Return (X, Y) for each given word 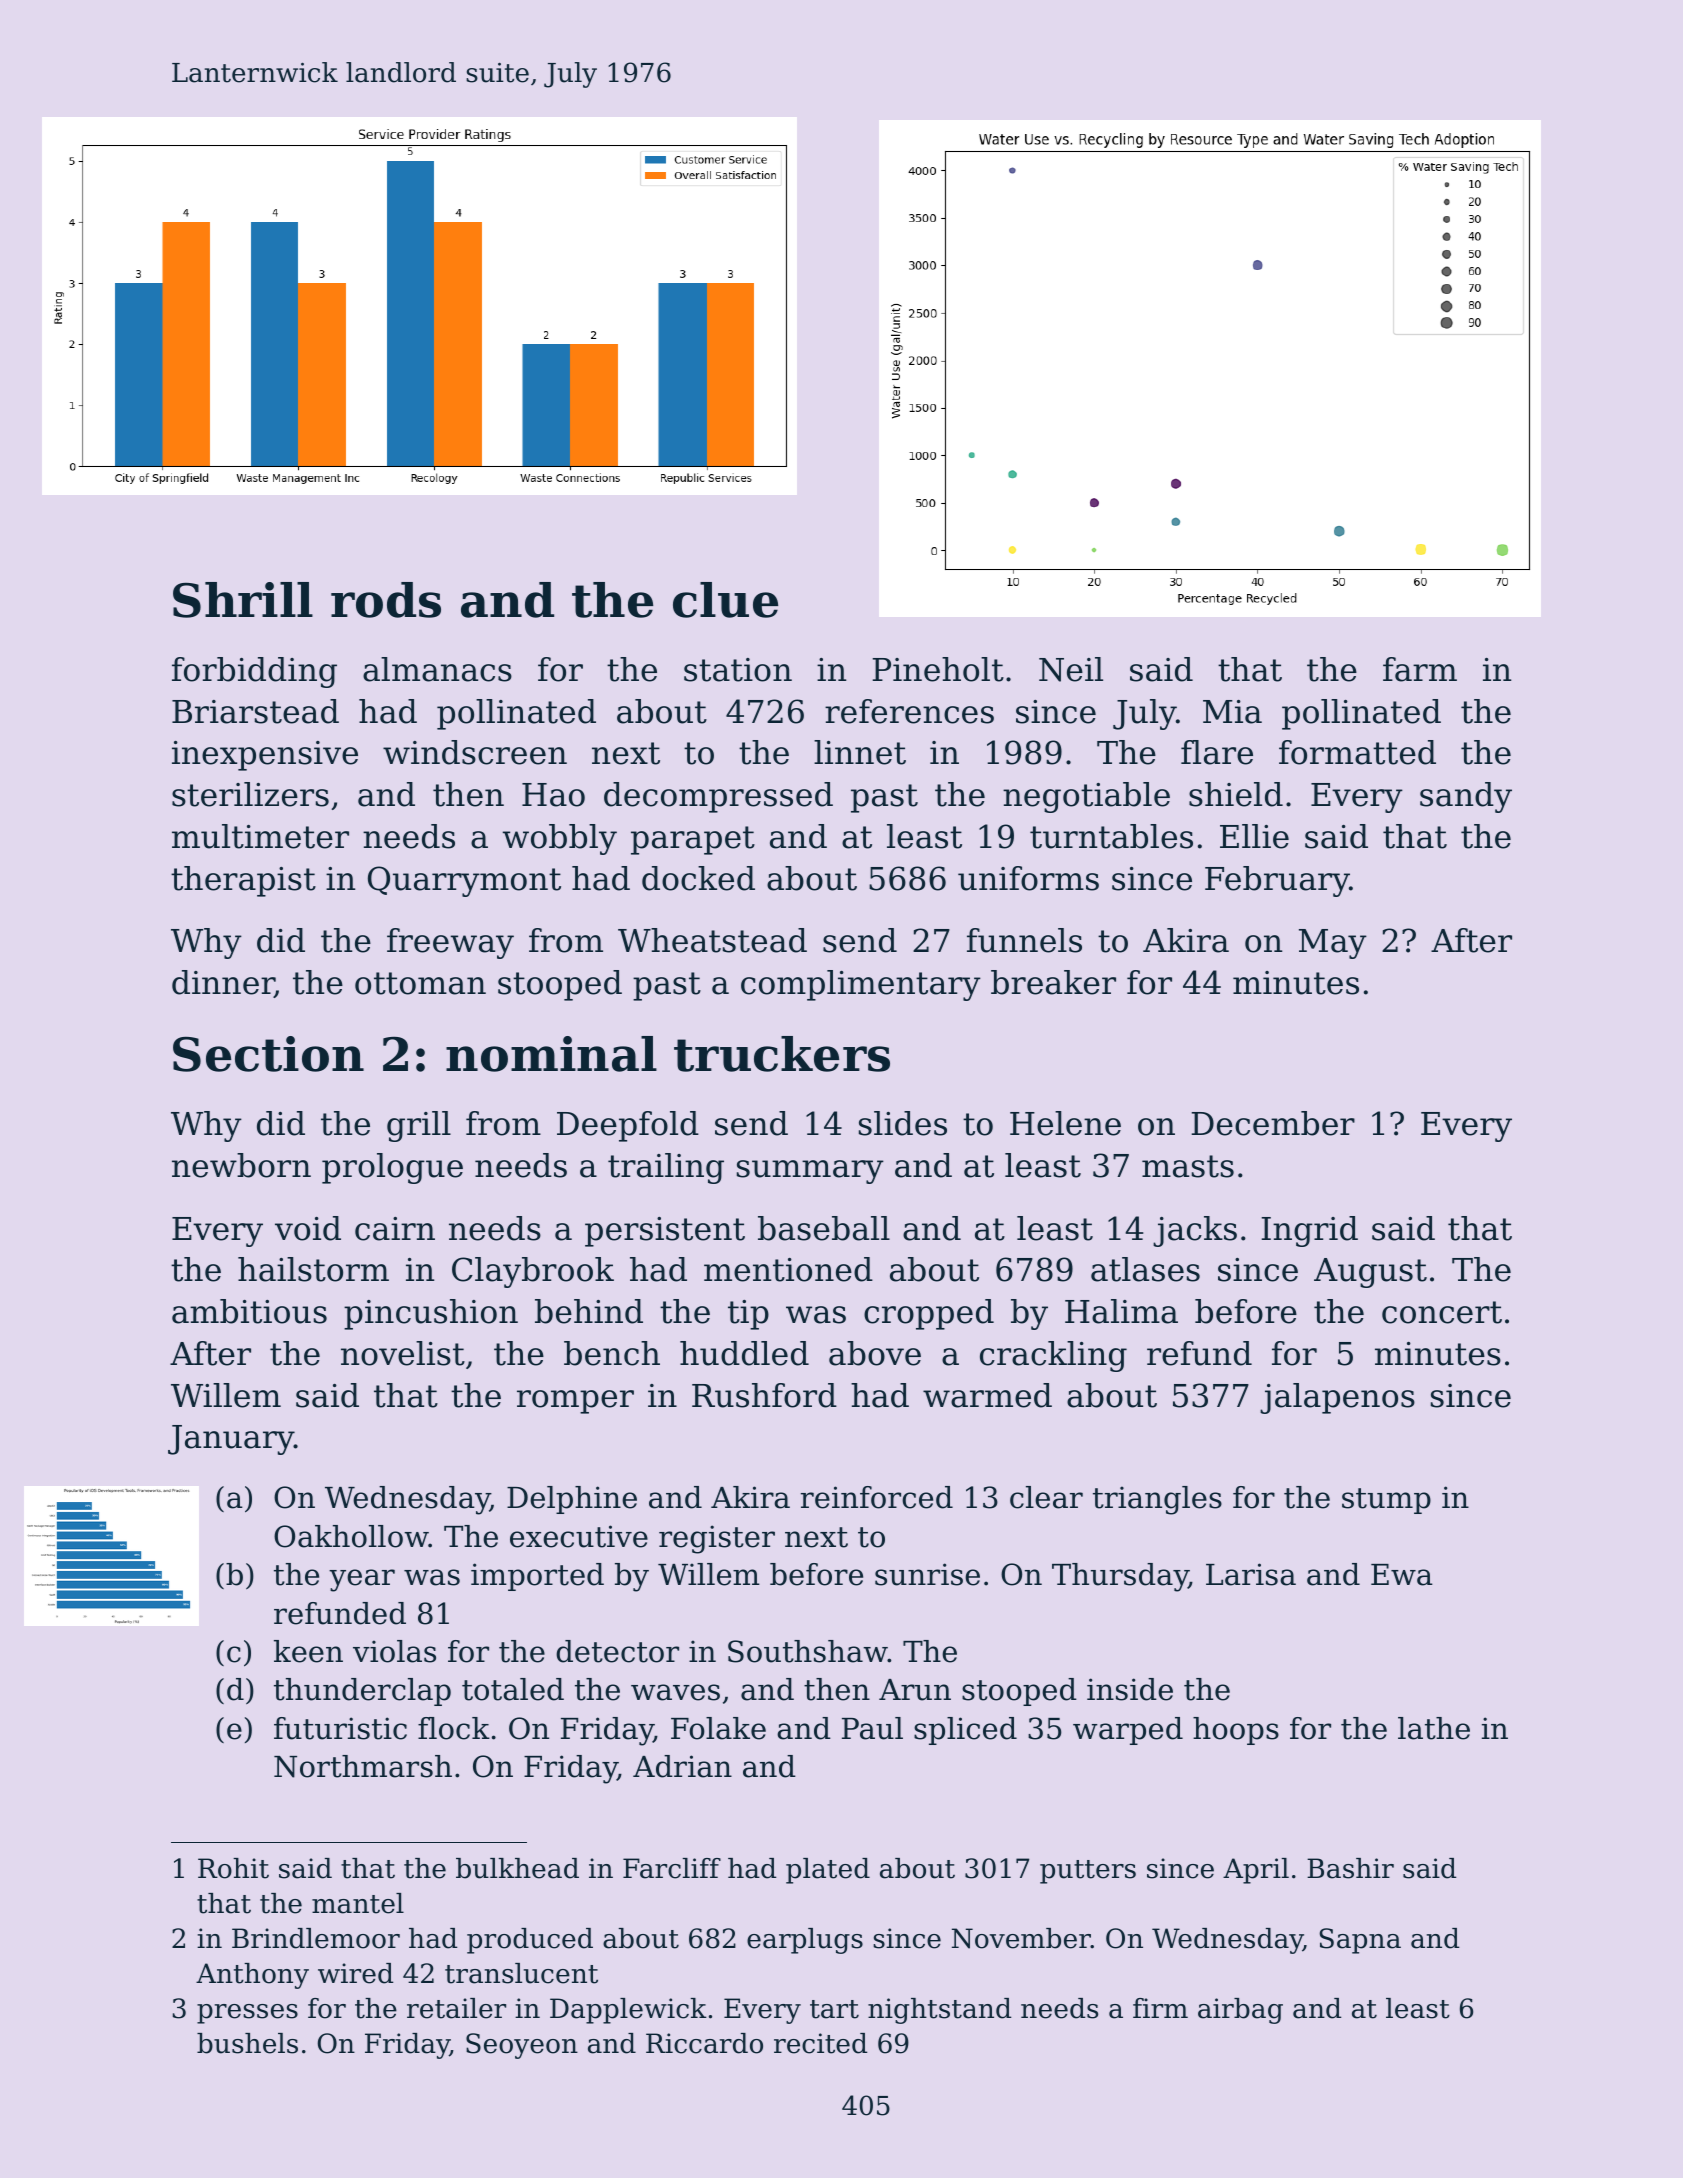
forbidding (254, 672)
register (717, 1539)
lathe (1434, 1728)
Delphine (572, 1500)
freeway (450, 943)
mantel (358, 1903)
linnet (860, 752)
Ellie (1254, 836)
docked (698, 878)
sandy (1466, 797)
